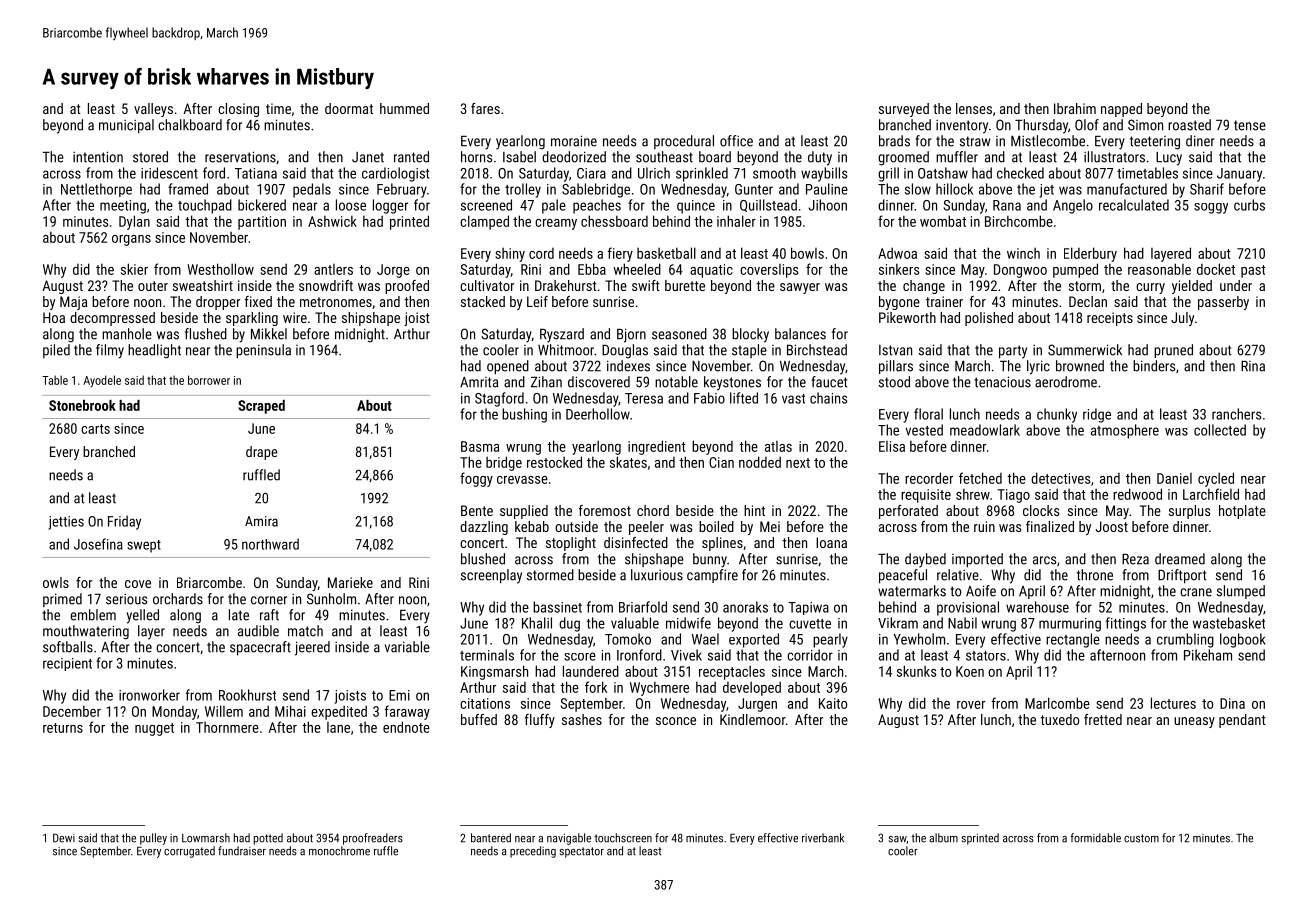  Describe the element at coordinates (1141, 838) in the document. I see `custom` at that location.
